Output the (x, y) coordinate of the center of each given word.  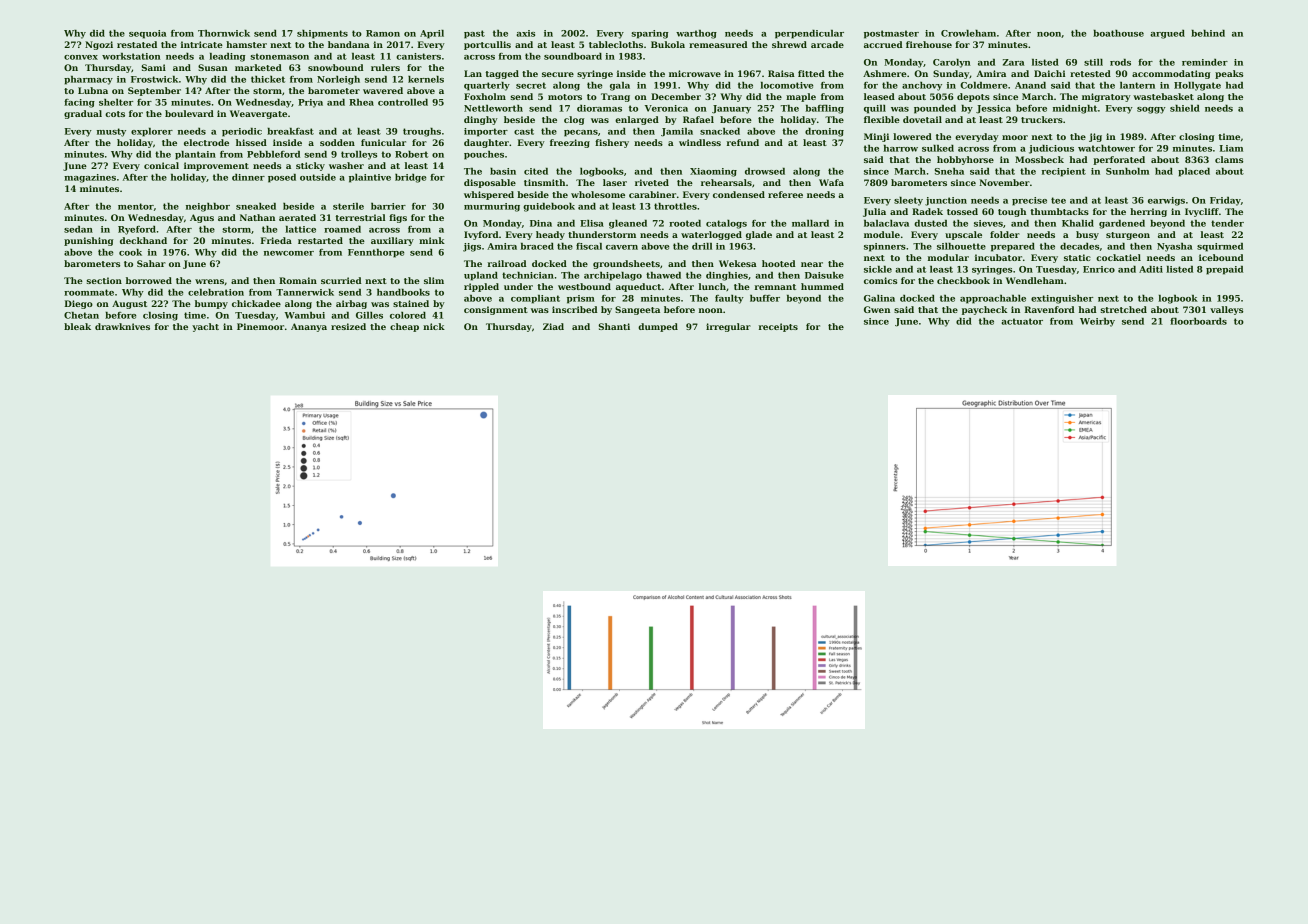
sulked (938, 148)
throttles (675, 206)
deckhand (143, 240)
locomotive (786, 85)
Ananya (309, 327)
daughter (486, 143)
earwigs (1166, 201)
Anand (1030, 85)
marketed (258, 67)
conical (161, 165)
